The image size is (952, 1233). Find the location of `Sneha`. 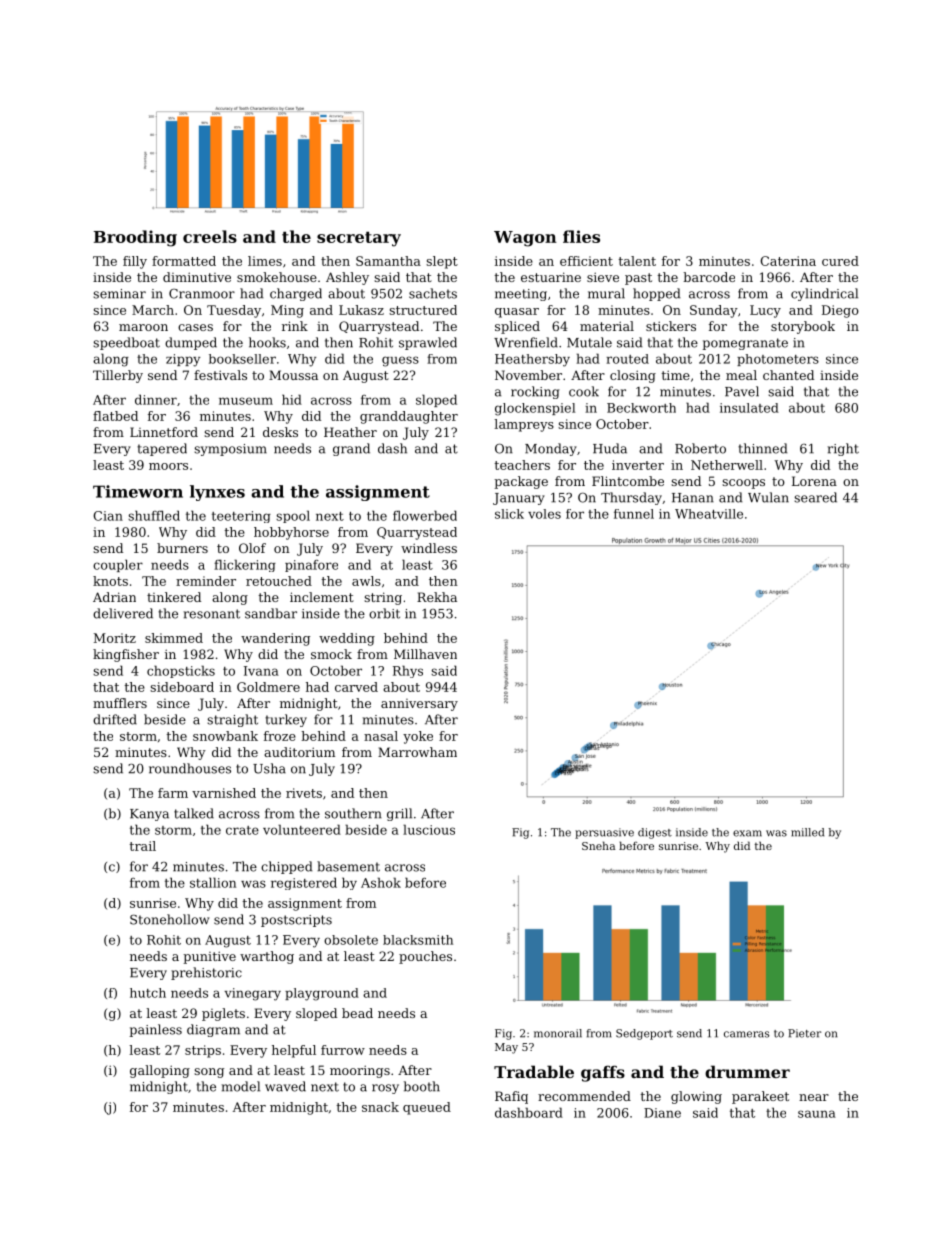

Sneha is located at coordinates (598, 845).
